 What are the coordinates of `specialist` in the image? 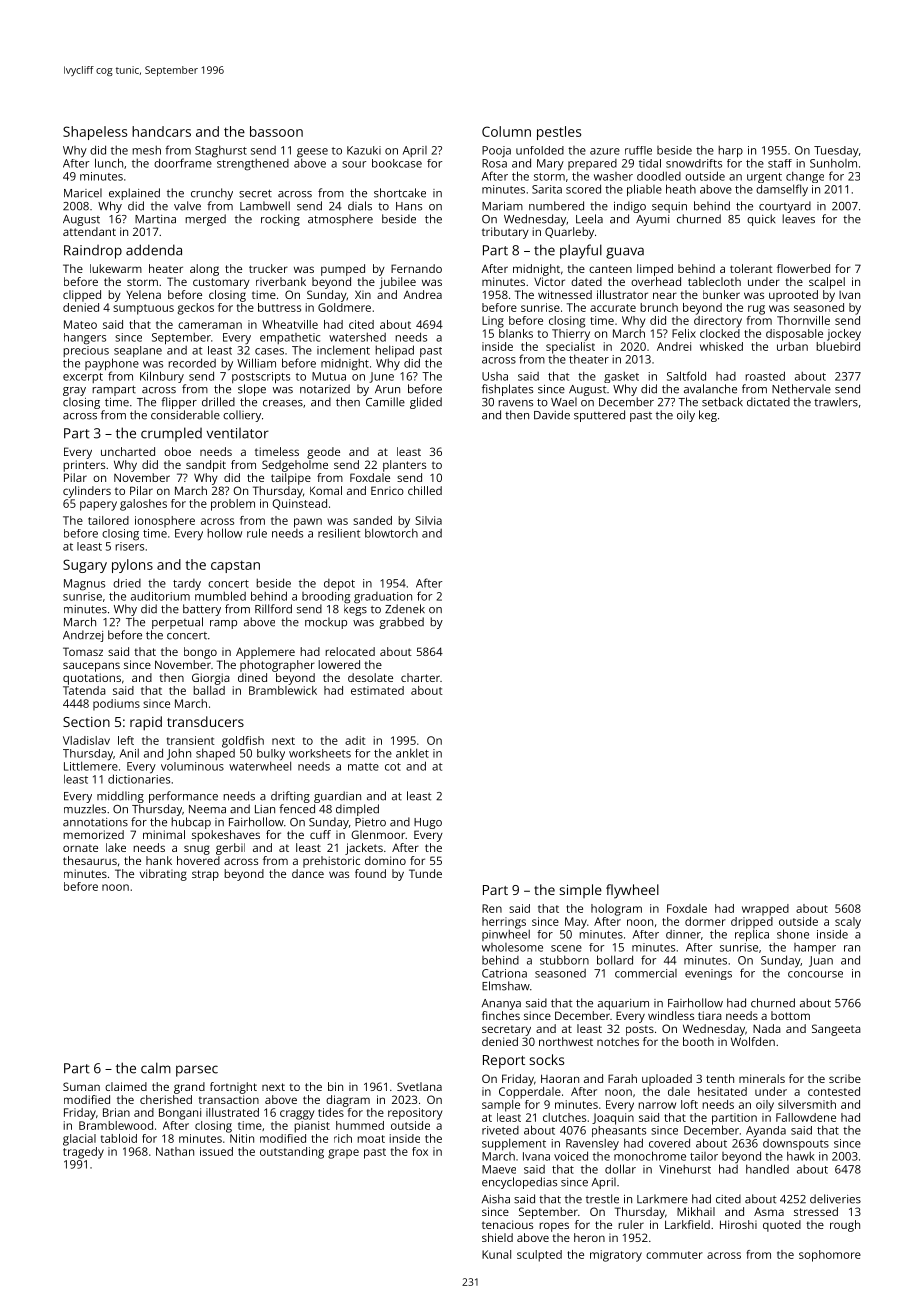 It's located at (570, 348).
